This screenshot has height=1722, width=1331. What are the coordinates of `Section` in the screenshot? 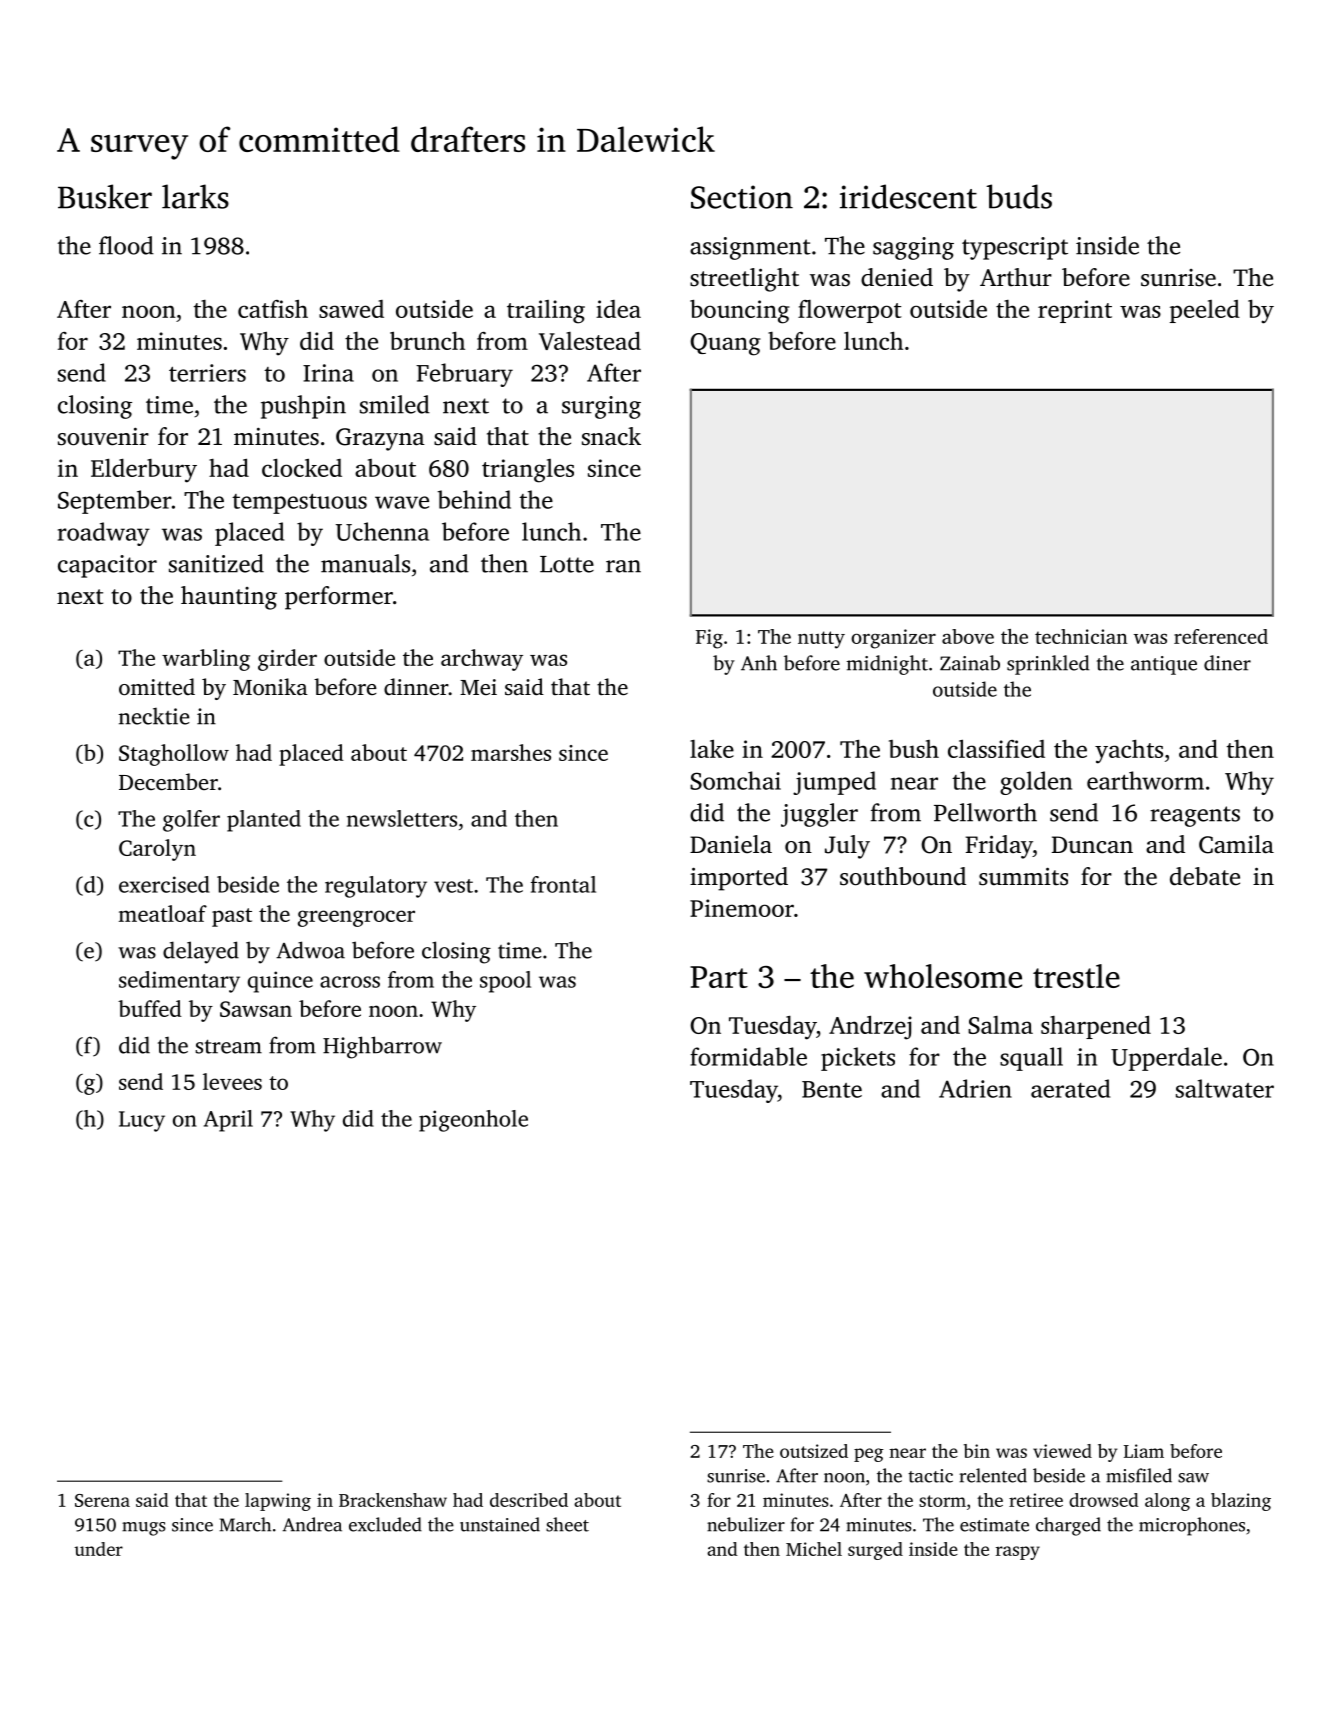 It's located at (742, 197).
